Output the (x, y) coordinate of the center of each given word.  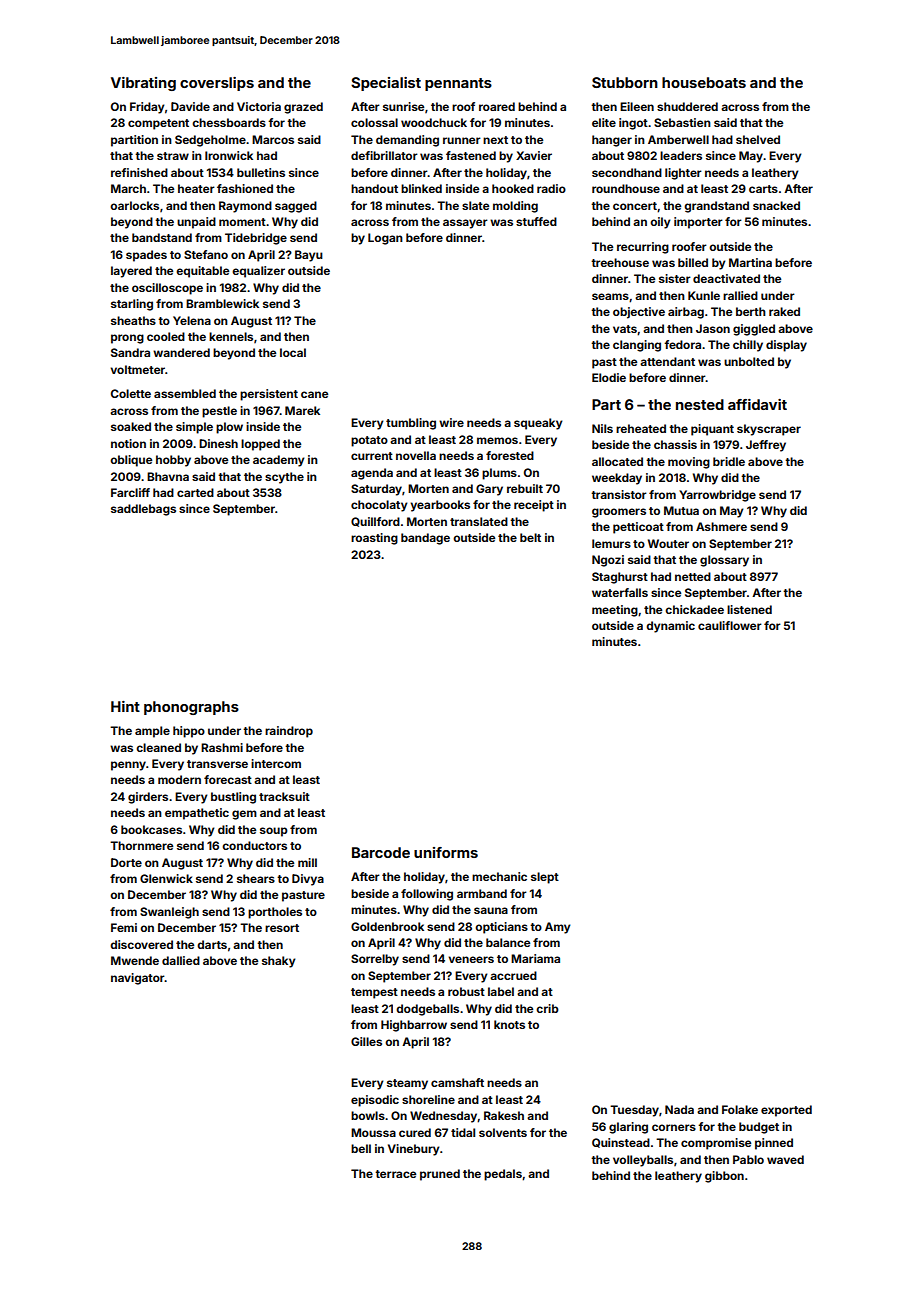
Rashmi (222, 747)
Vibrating (143, 84)
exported (786, 1111)
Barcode (381, 852)
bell (361, 1148)
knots (509, 1024)
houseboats (704, 82)
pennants (458, 84)
